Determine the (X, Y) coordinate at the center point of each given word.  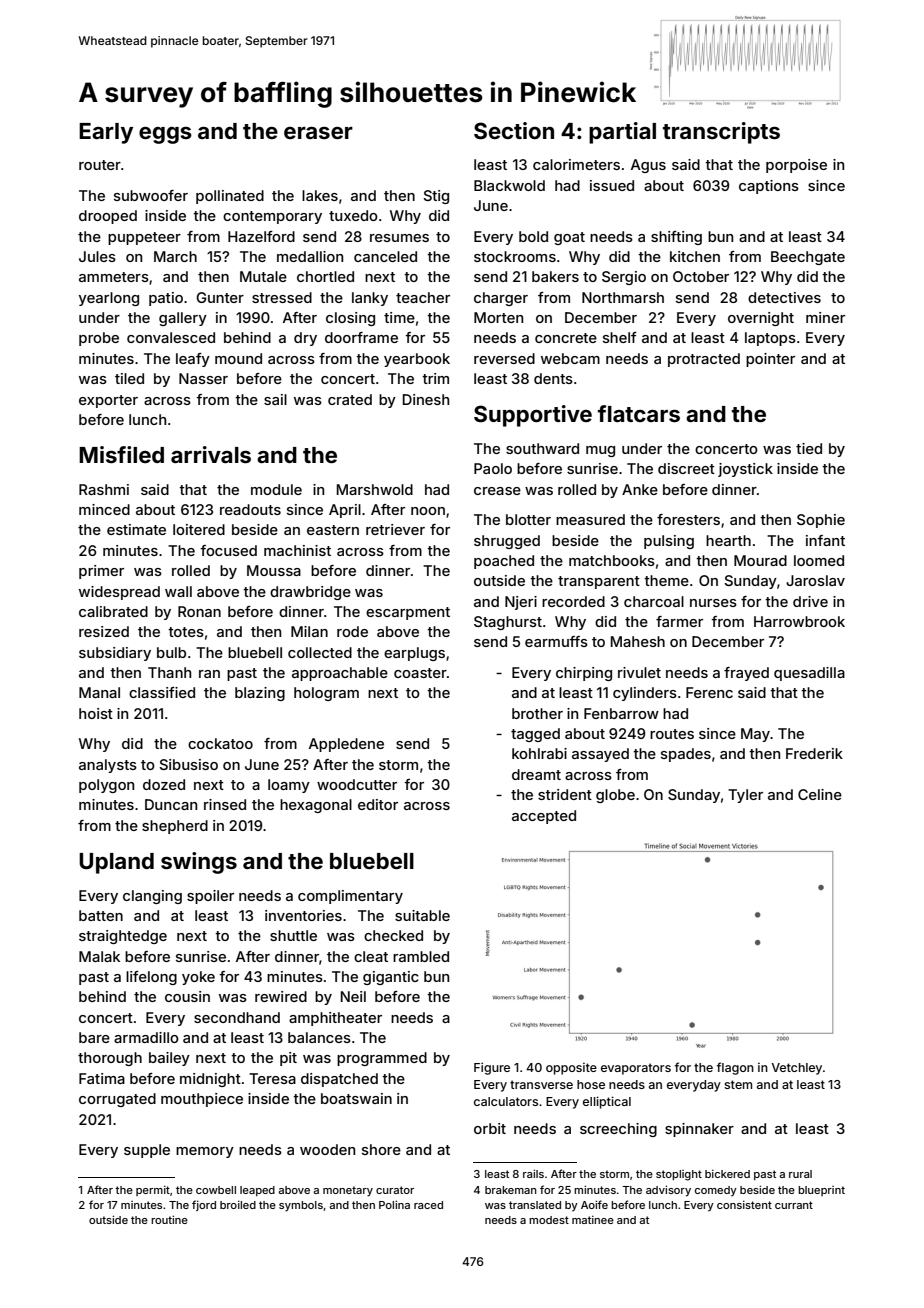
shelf (620, 337)
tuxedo (353, 215)
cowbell (216, 1190)
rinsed (225, 804)
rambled (421, 956)
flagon (735, 1068)
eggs (165, 135)
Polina (394, 1204)
